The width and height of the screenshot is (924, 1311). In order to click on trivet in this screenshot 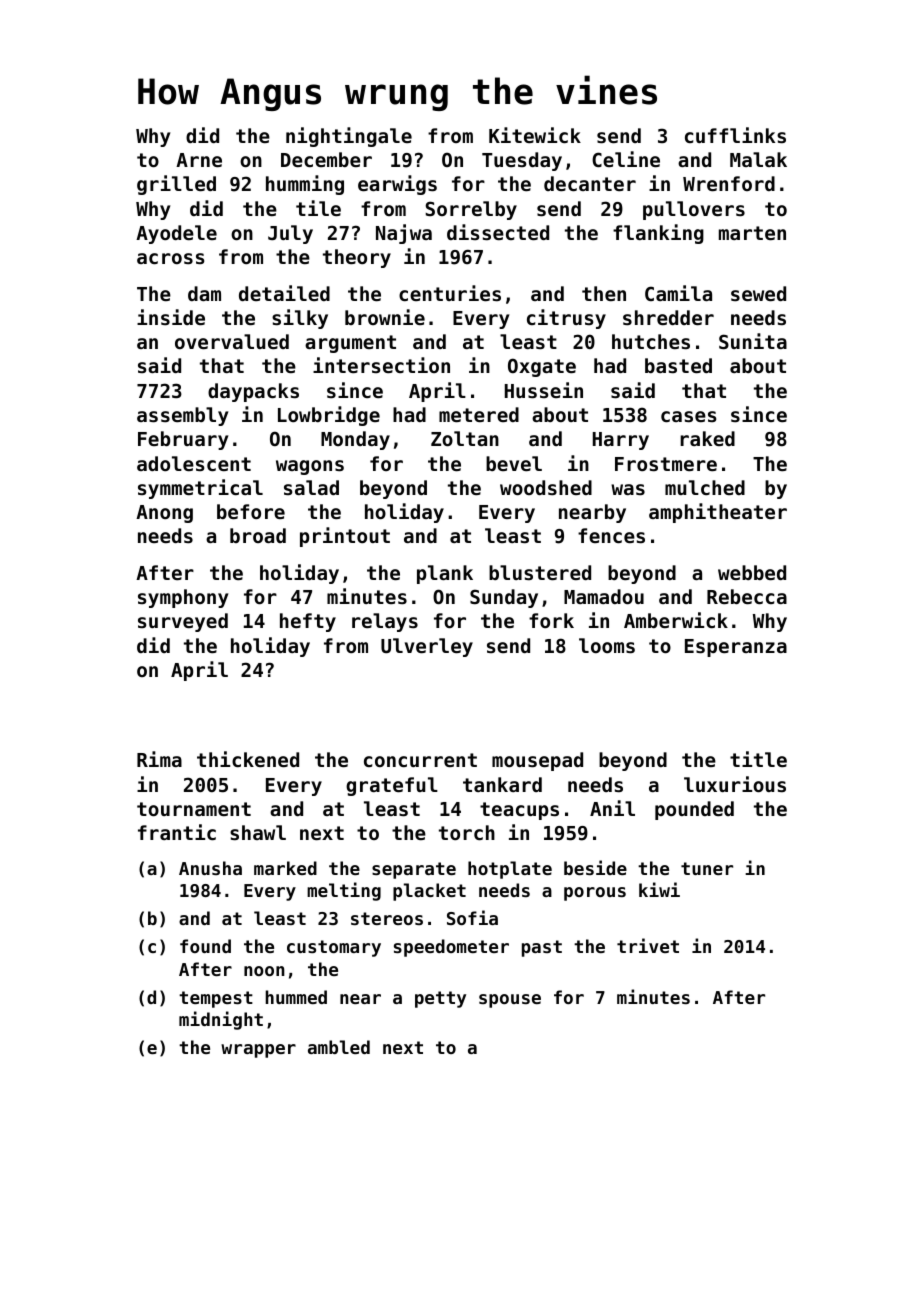, I will do `click(648, 945)`.
